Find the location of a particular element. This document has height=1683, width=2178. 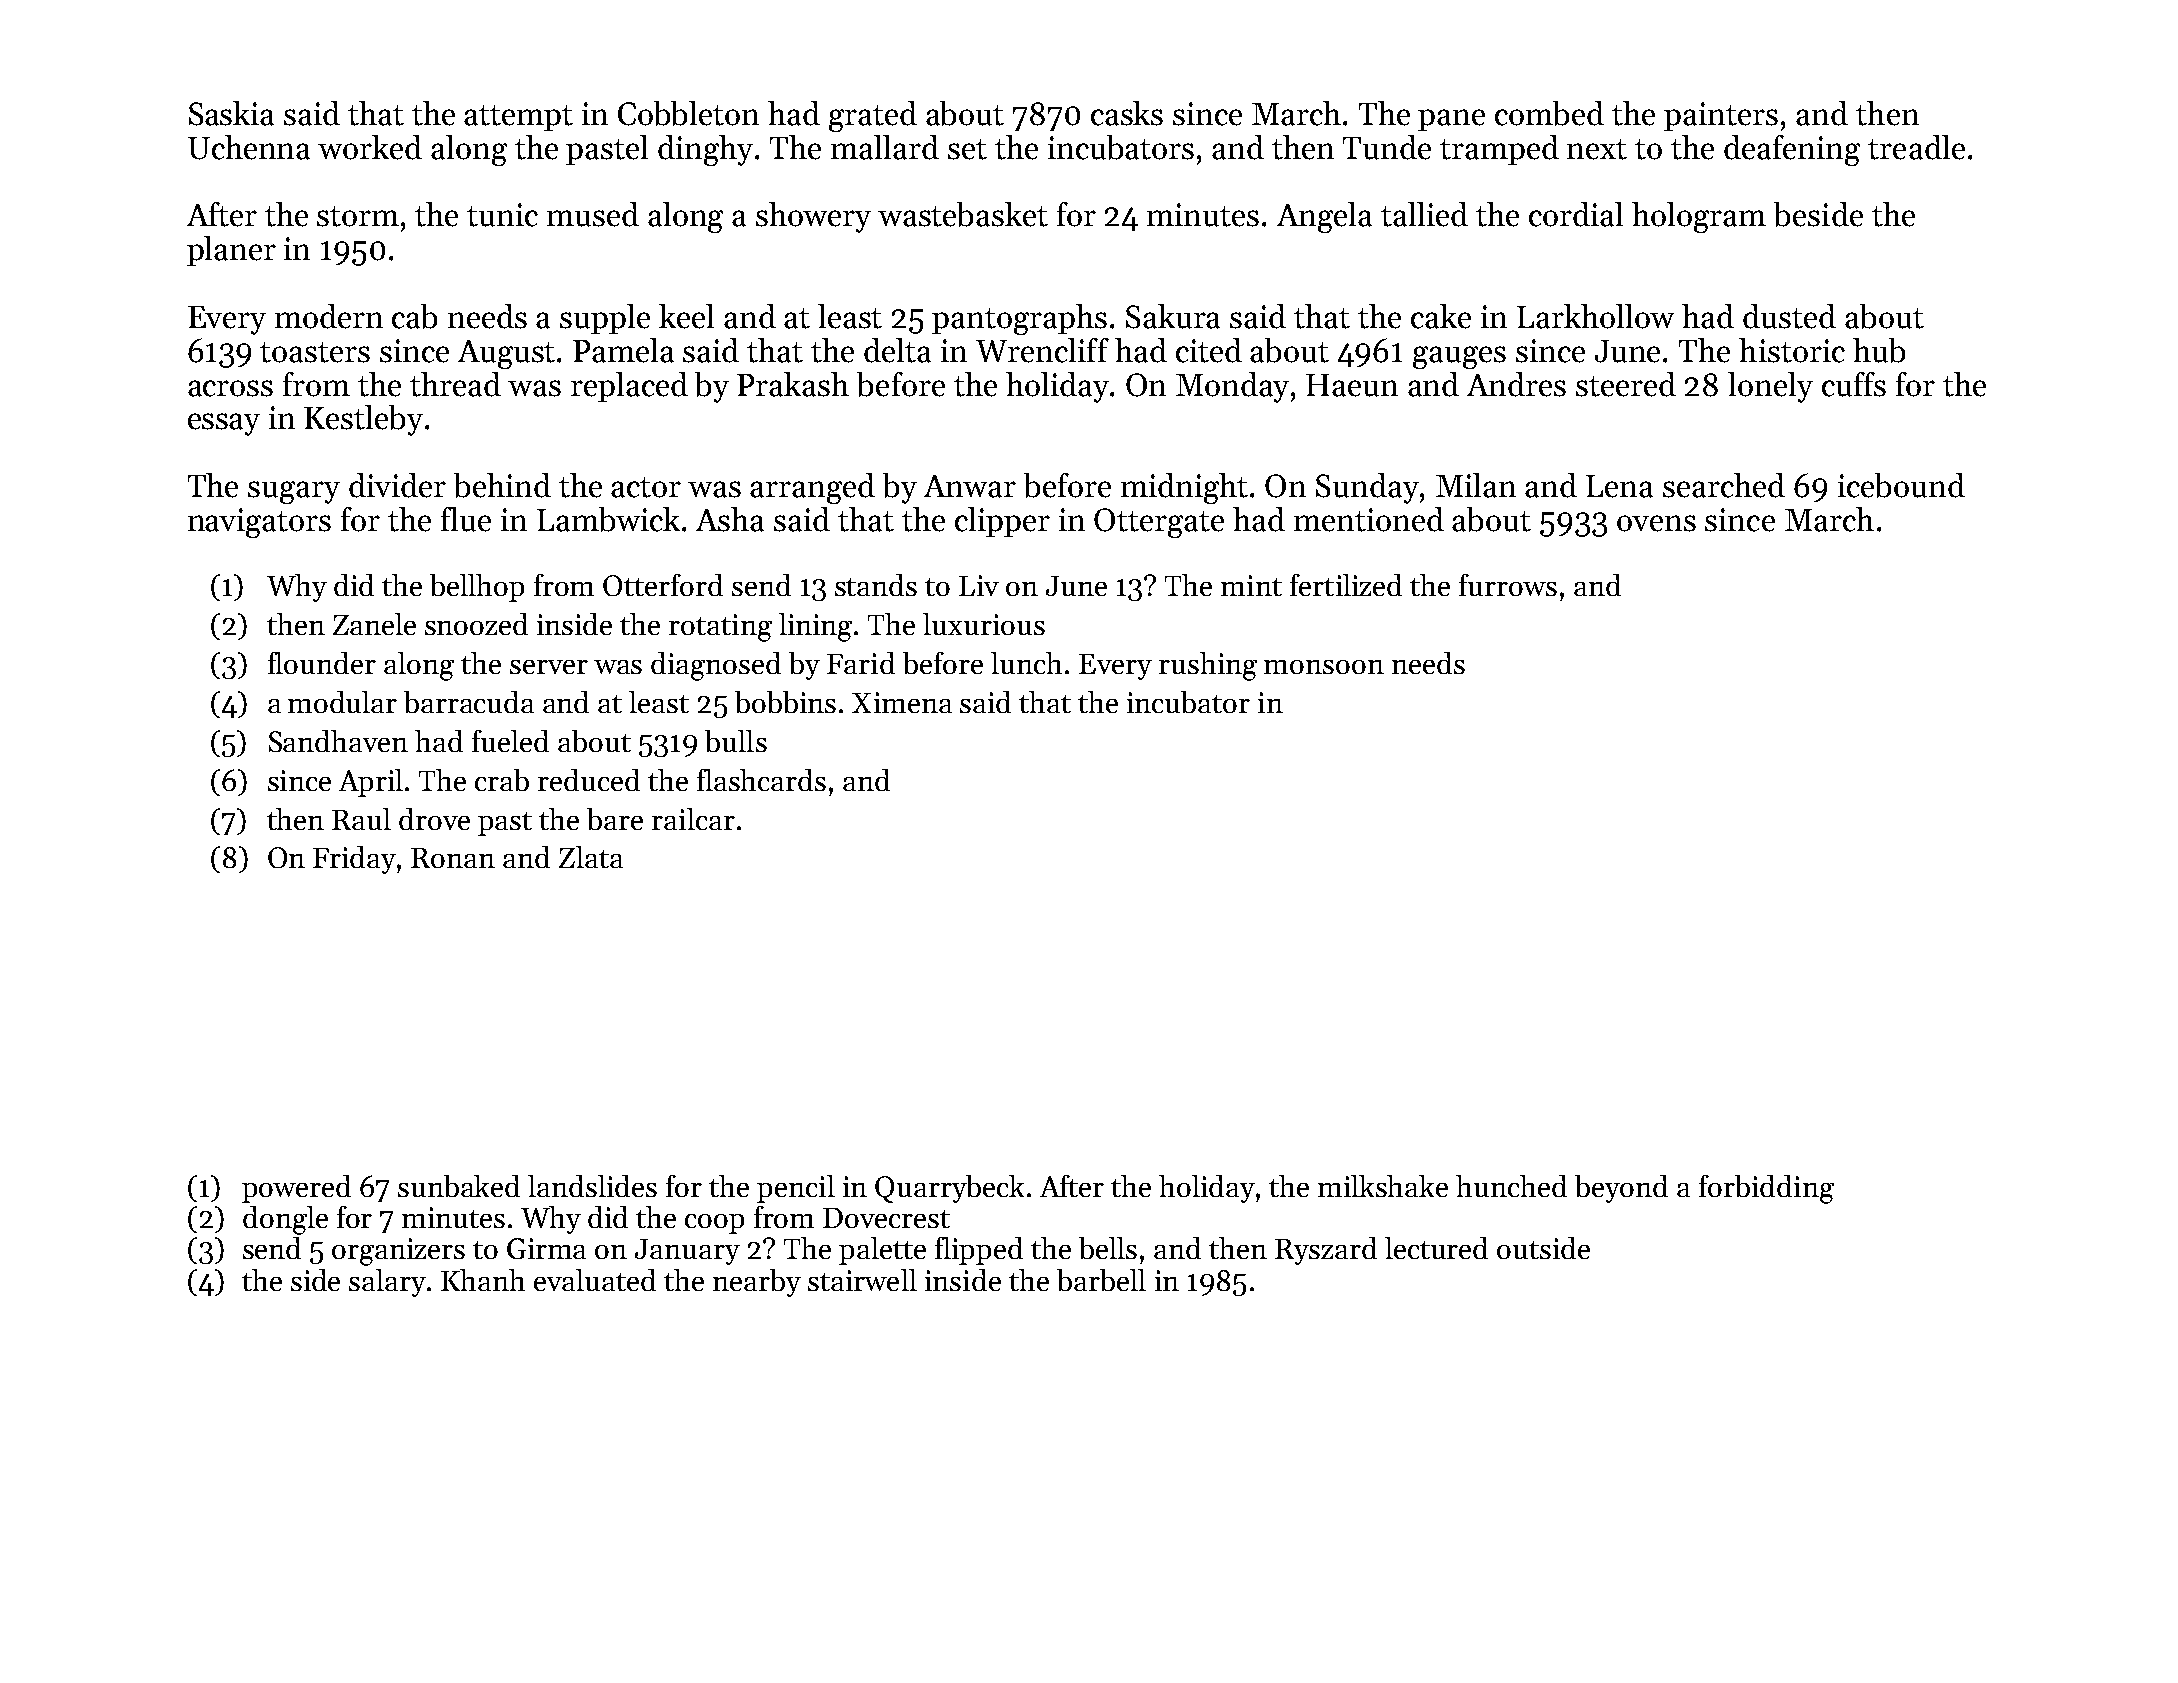

forbidding is located at coordinates (1766, 1189).
